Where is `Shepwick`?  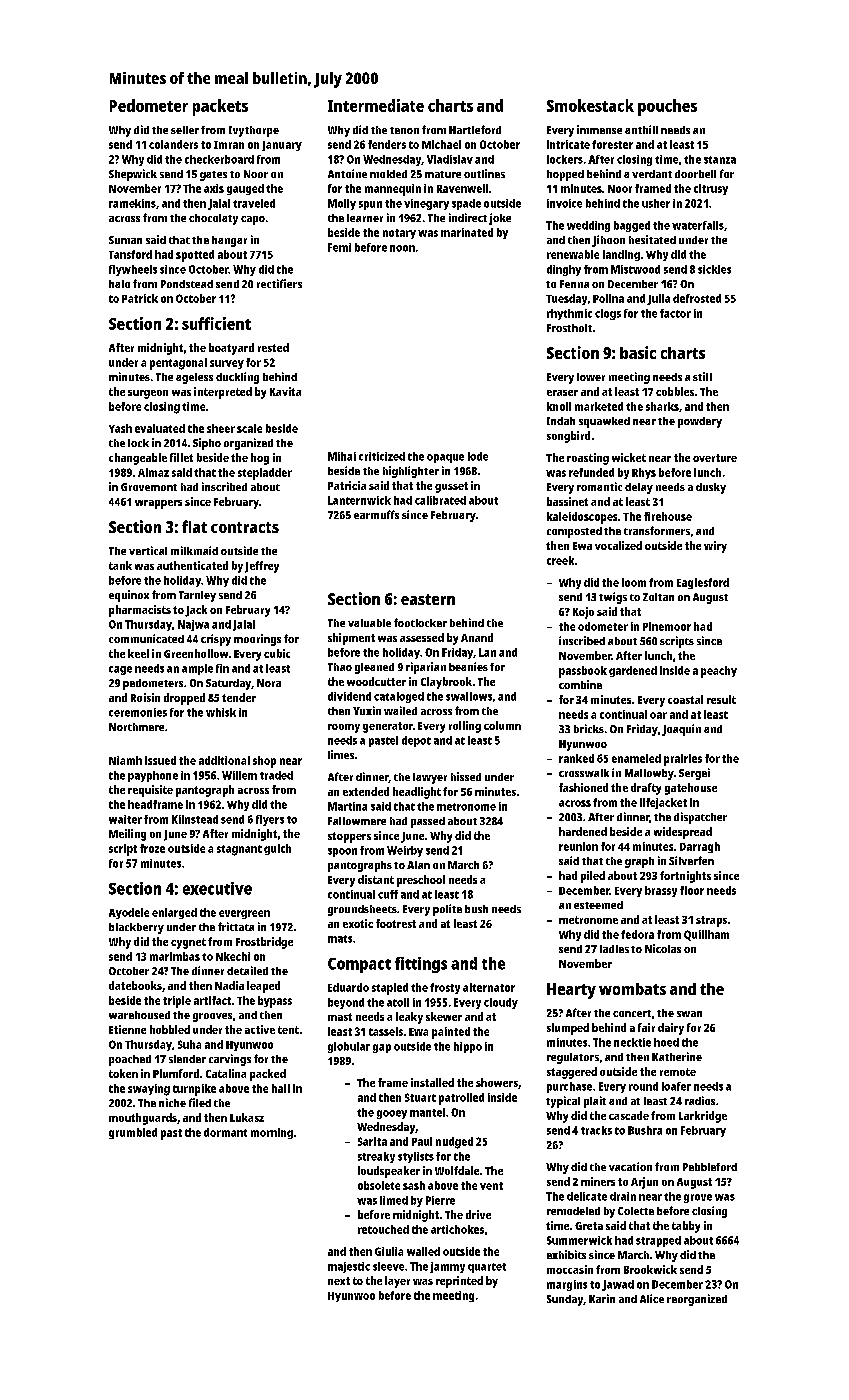
Shepwick is located at coordinates (133, 175).
